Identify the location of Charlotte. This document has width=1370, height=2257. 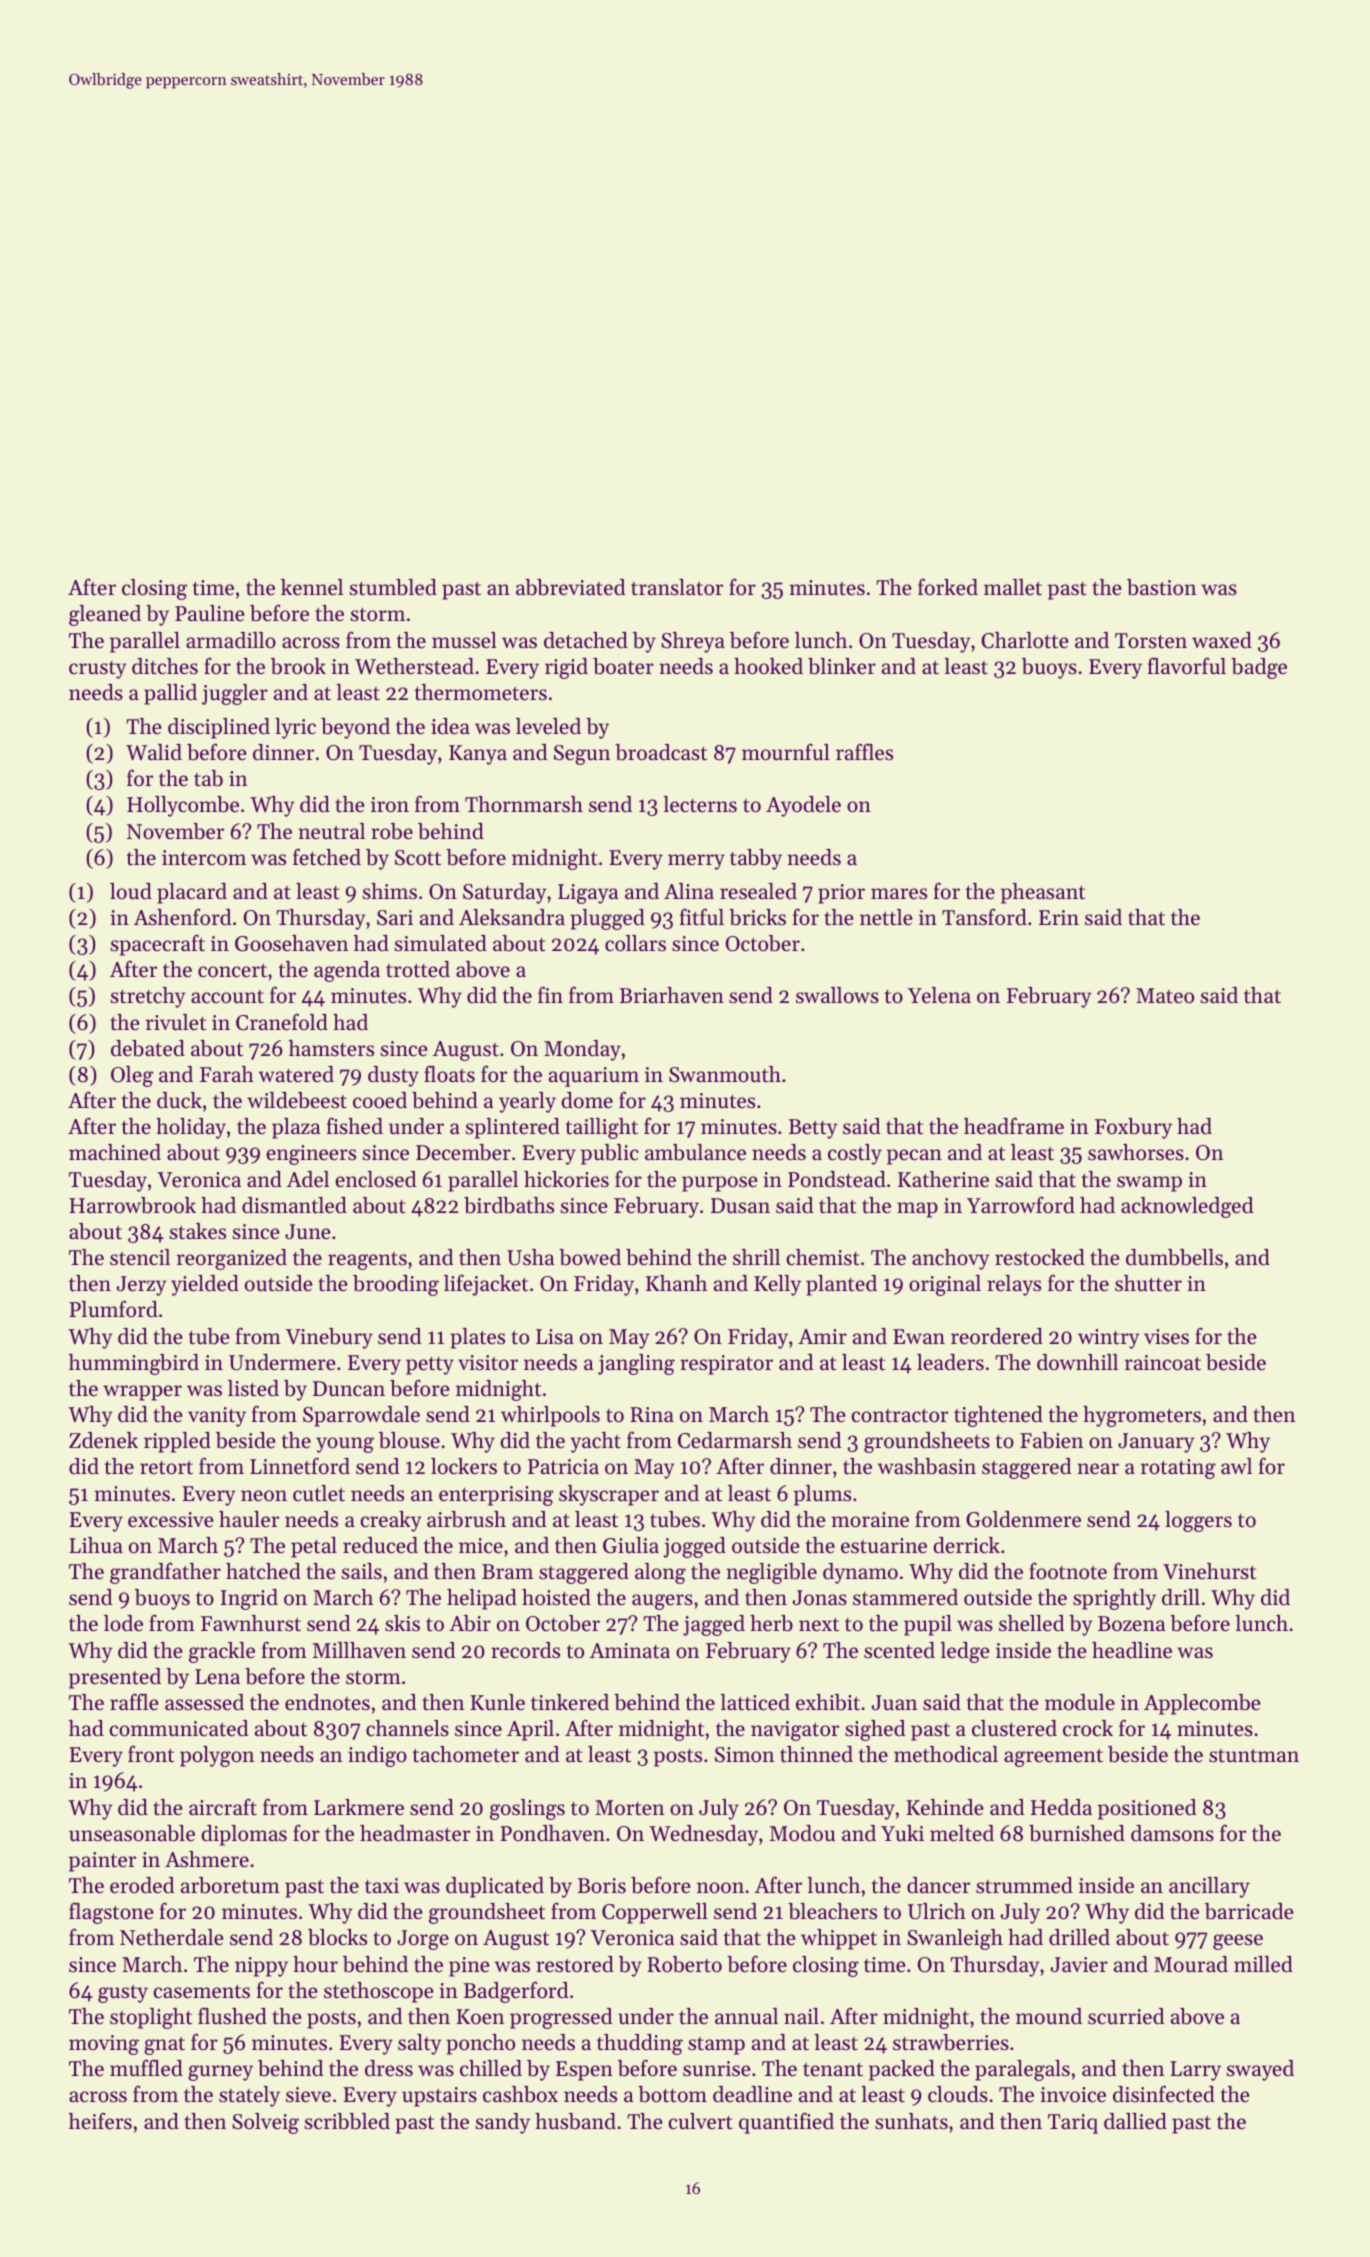
(1025, 640).
